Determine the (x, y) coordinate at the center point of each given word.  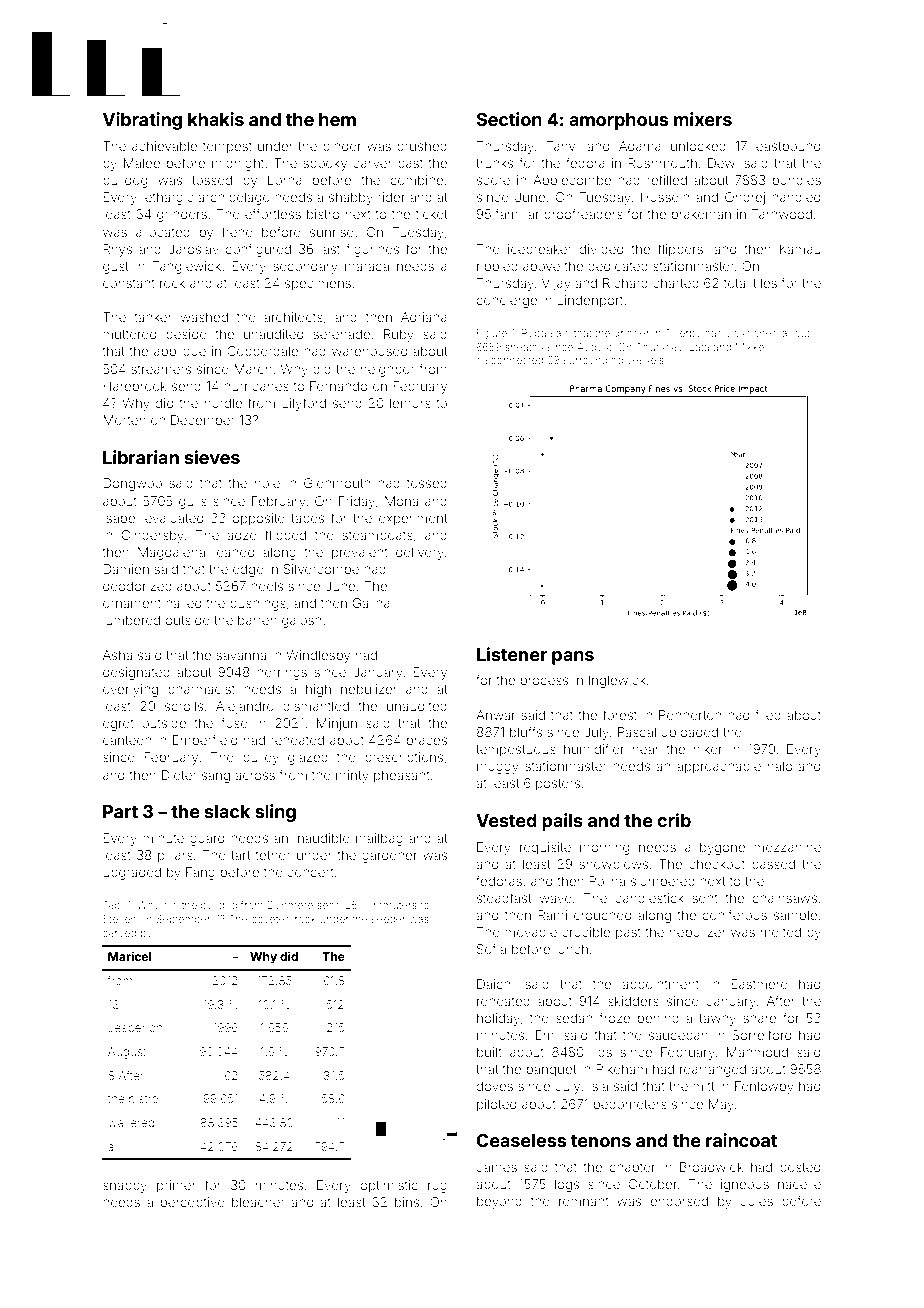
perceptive (193, 1203)
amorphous (618, 121)
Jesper (127, 1028)
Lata (699, 347)
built (489, 1052)
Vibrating (142, 121)
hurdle (223, 403)
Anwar (495, 715)
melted (781, 932)
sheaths (524, 347)
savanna (241, 656)
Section (509, 119)
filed (768, 714)
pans (573, 658)
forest (620, 715)
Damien (126, 569)
